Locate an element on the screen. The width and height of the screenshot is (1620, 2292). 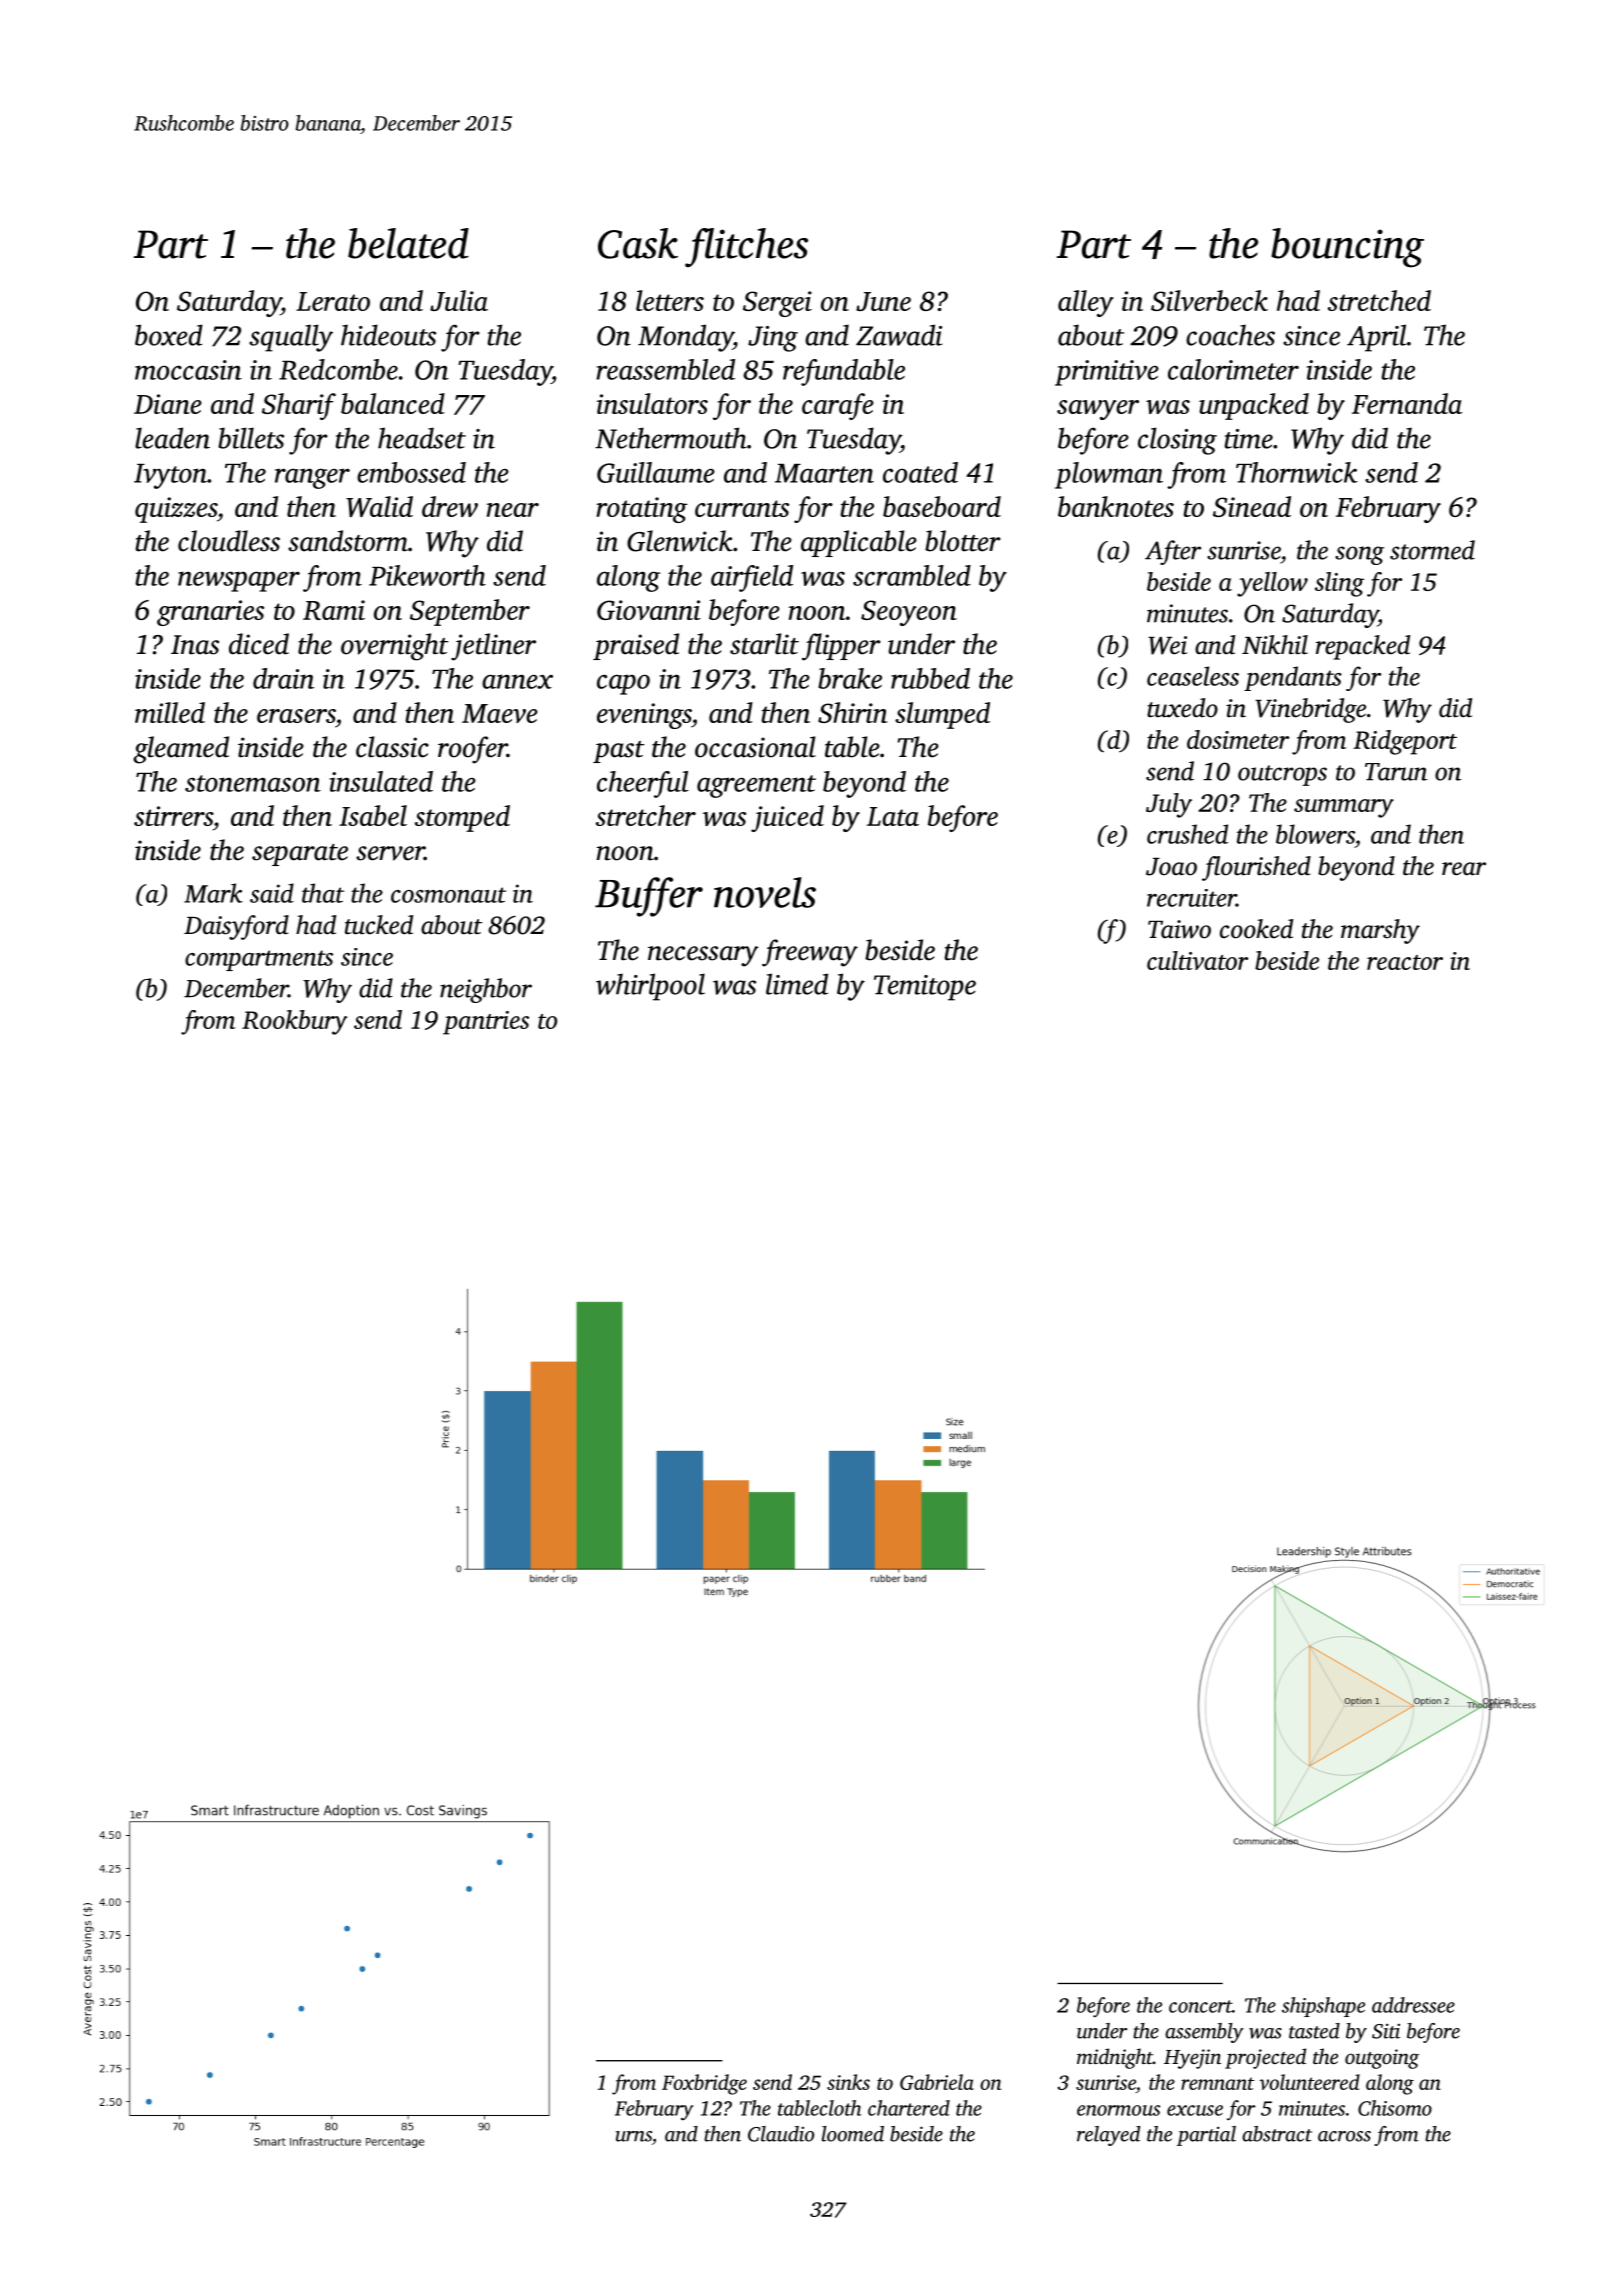
Cask is located at coordinates (638, 243).
